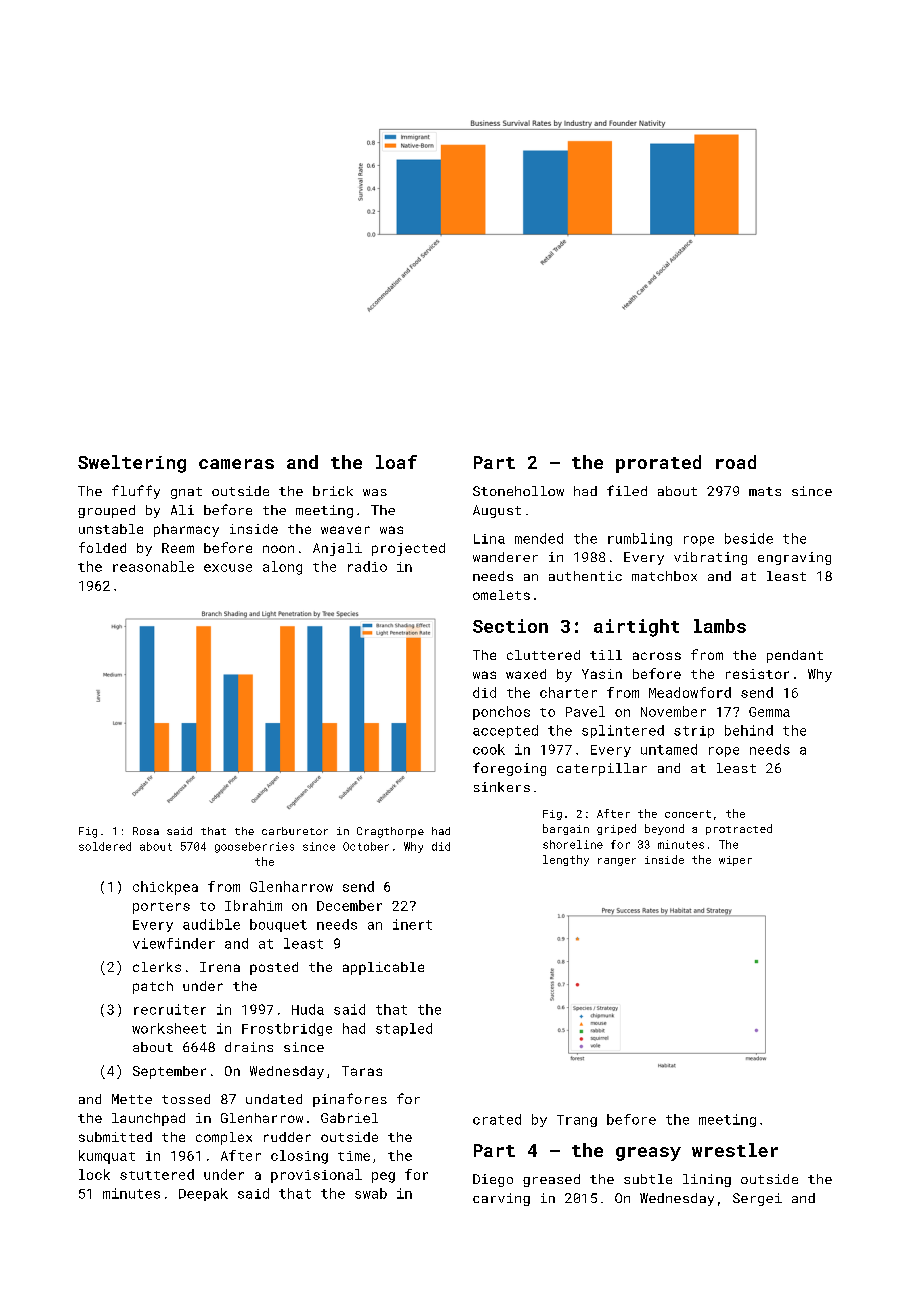 The width and height of the screenshot is (924, 1308). What do you see at coordinates (224, 1138) in the screenshot?
I see `complex` at bounding box center [224, 1138].
